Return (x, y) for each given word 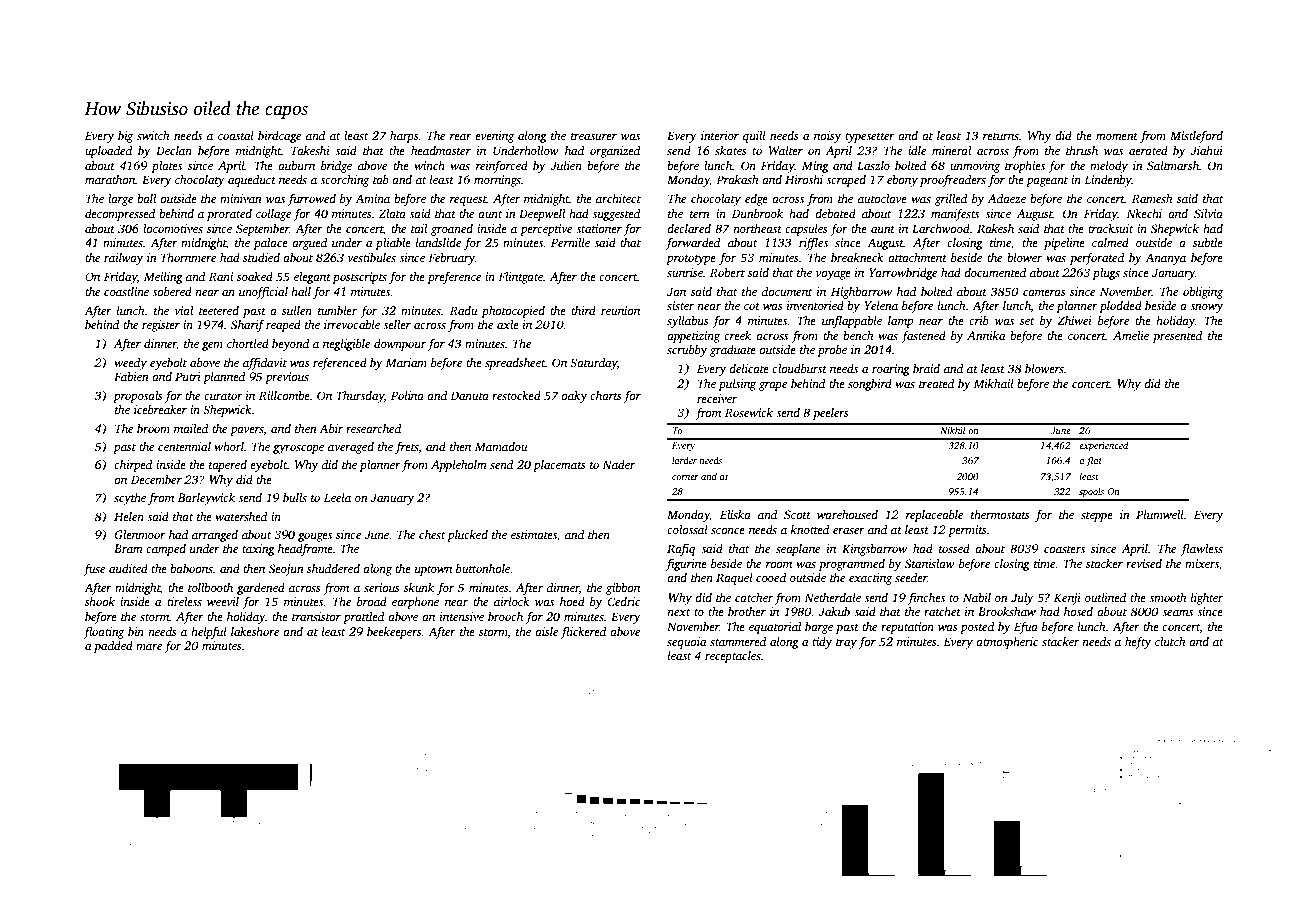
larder (684, 460)
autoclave (882, 198)
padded (113, 647)
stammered (738, 641)
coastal (236, 135)
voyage (833, 275)
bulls (295, 497)
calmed (1110, 242)
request (468, 201)
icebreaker (160, 409)
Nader (618, 464)
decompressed (120, 215)
